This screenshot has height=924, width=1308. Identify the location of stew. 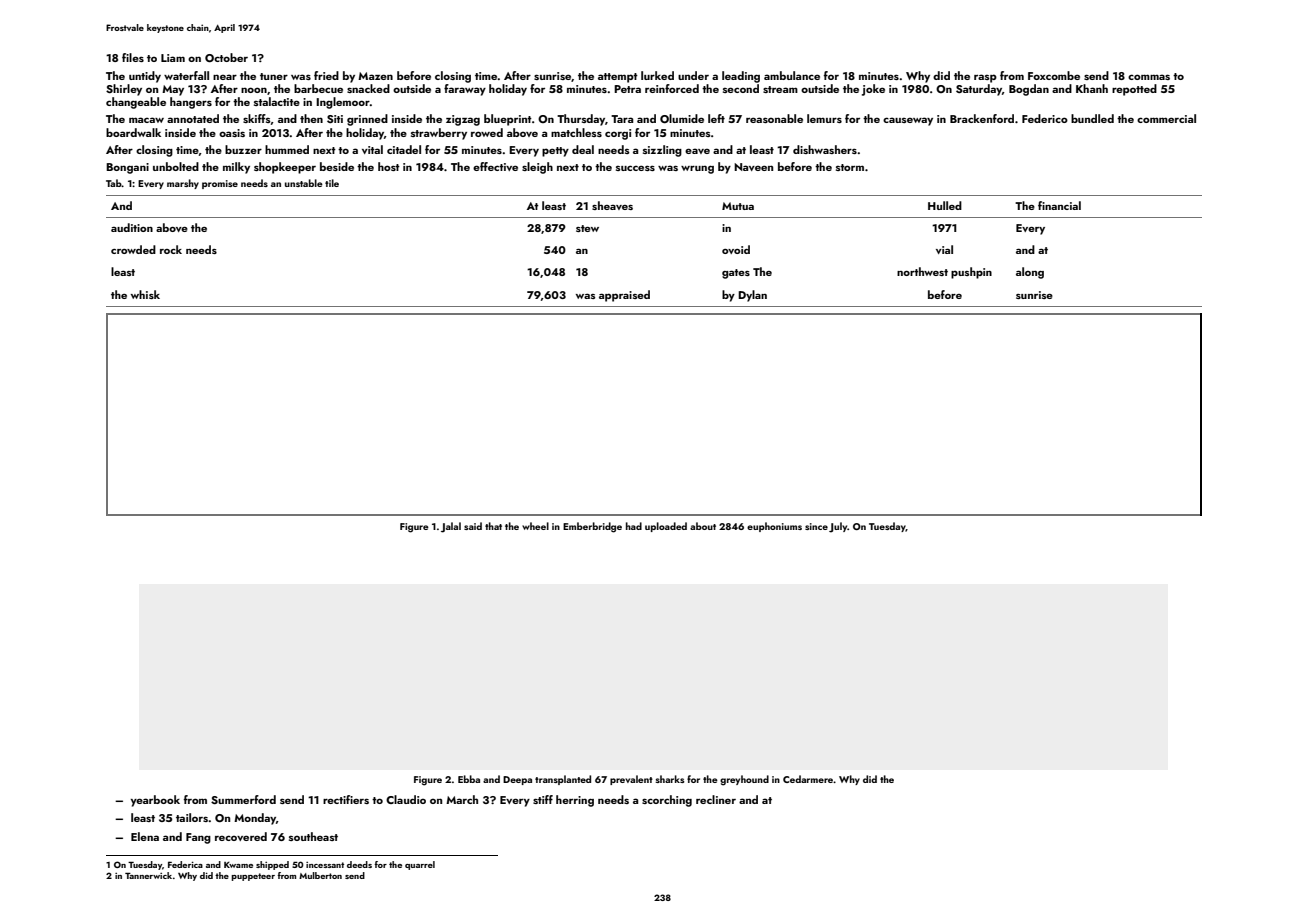
(587, 228).
